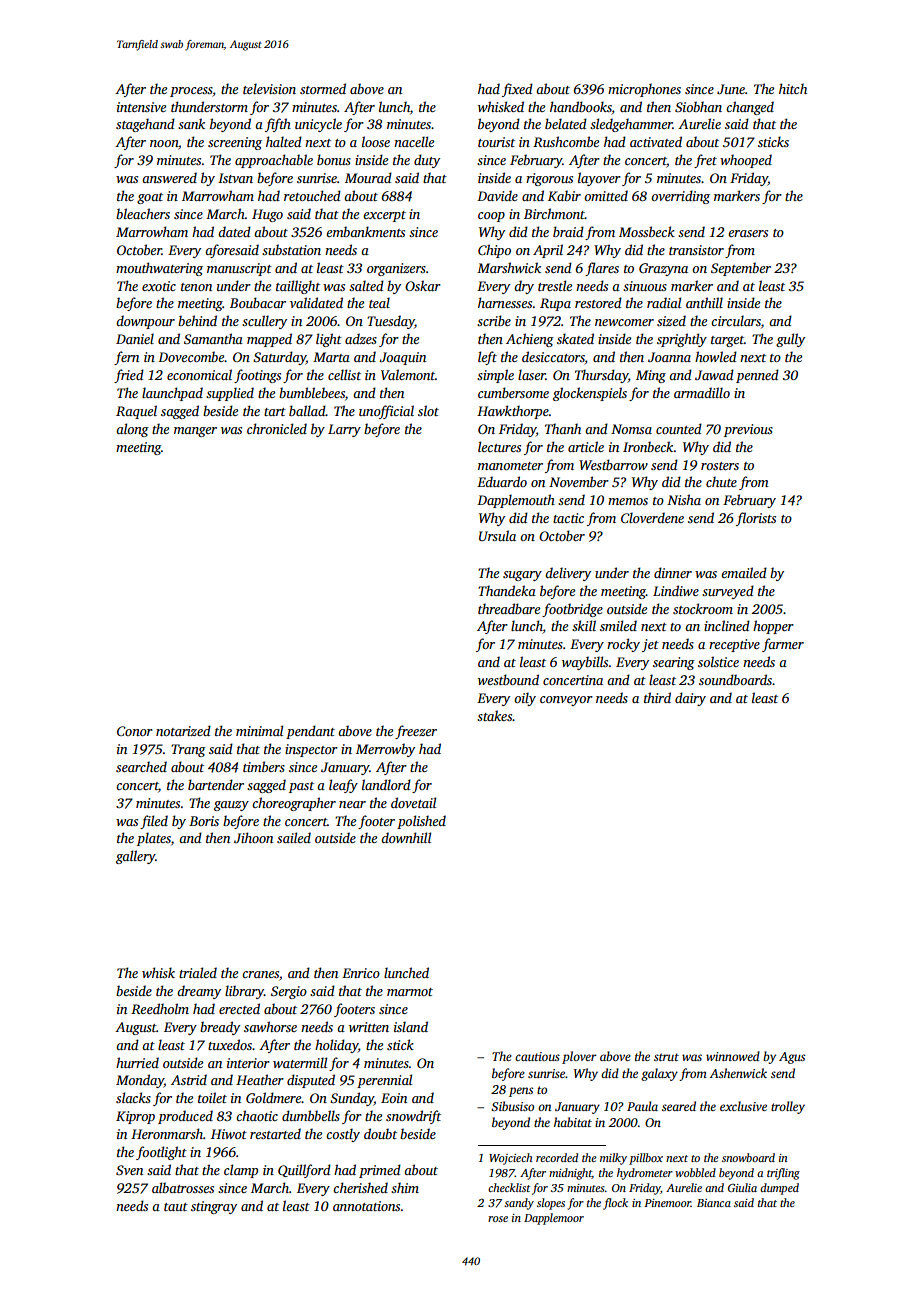 This screenshot has width=924, height=1308. What do you see at coordinates (494, 320) in the screenshot?
I see `scribe` at bounding box center [494, 320].
